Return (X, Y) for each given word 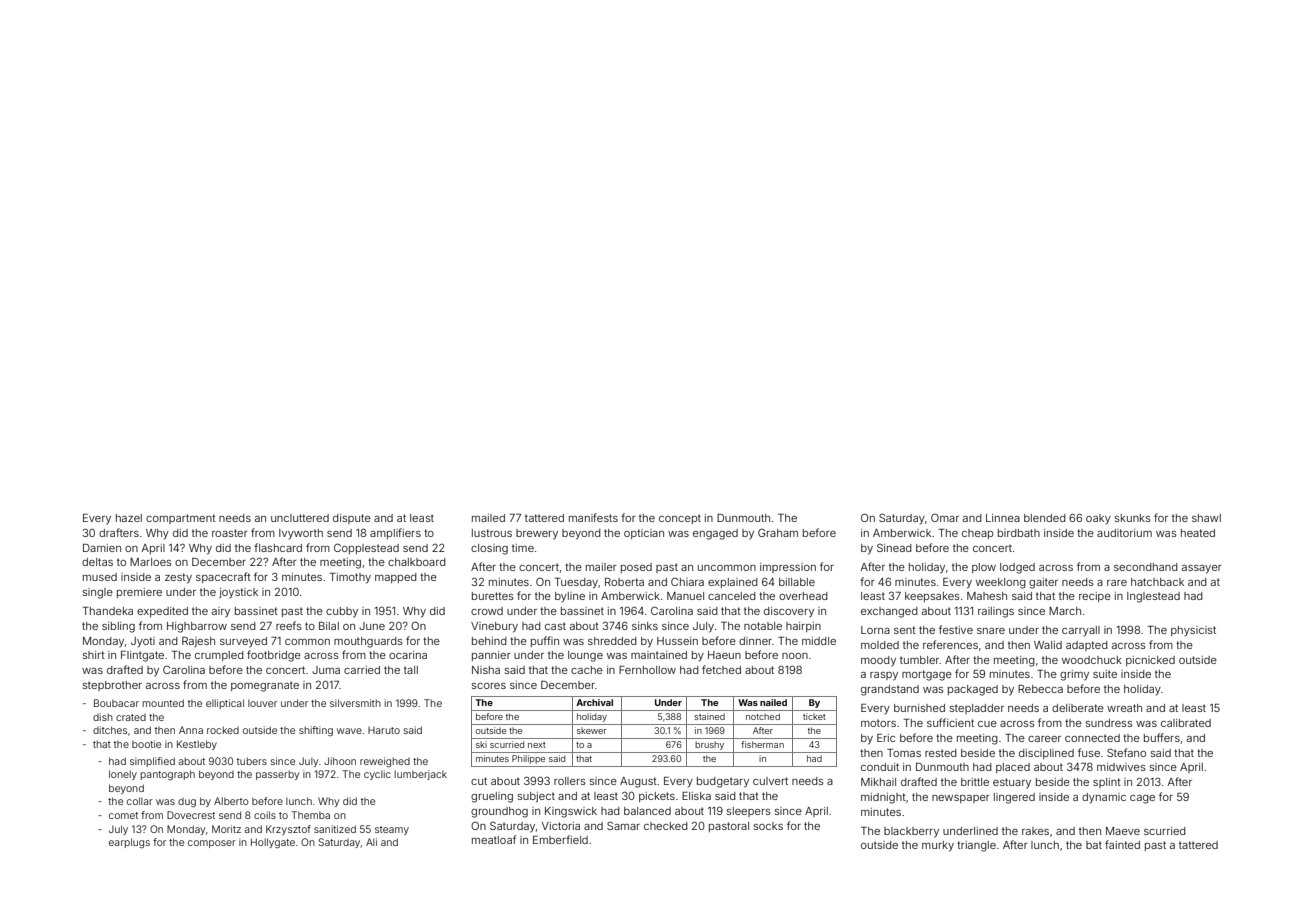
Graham (778, 532)
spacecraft (223, 577)
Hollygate (273, 843)
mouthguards (368, 642)
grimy (1074, 675)
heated (1198, 533)
